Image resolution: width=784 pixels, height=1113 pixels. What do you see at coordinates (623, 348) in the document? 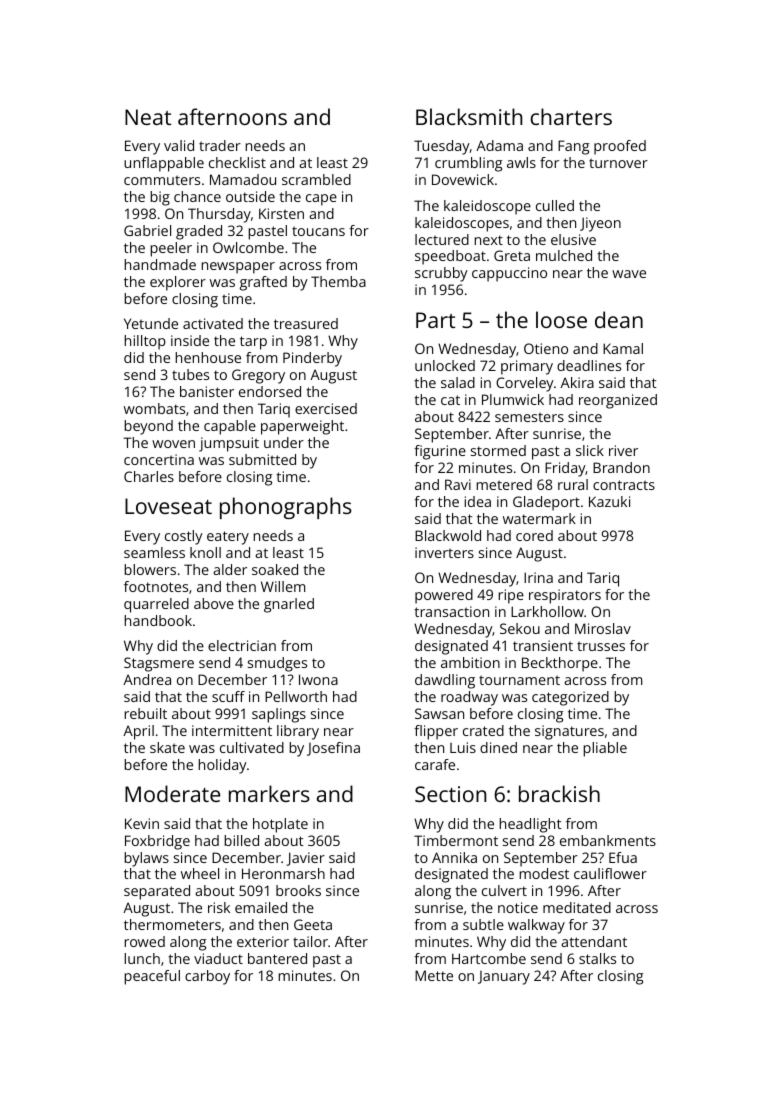
I see `Kamal` at bounding box center [623, 348].
